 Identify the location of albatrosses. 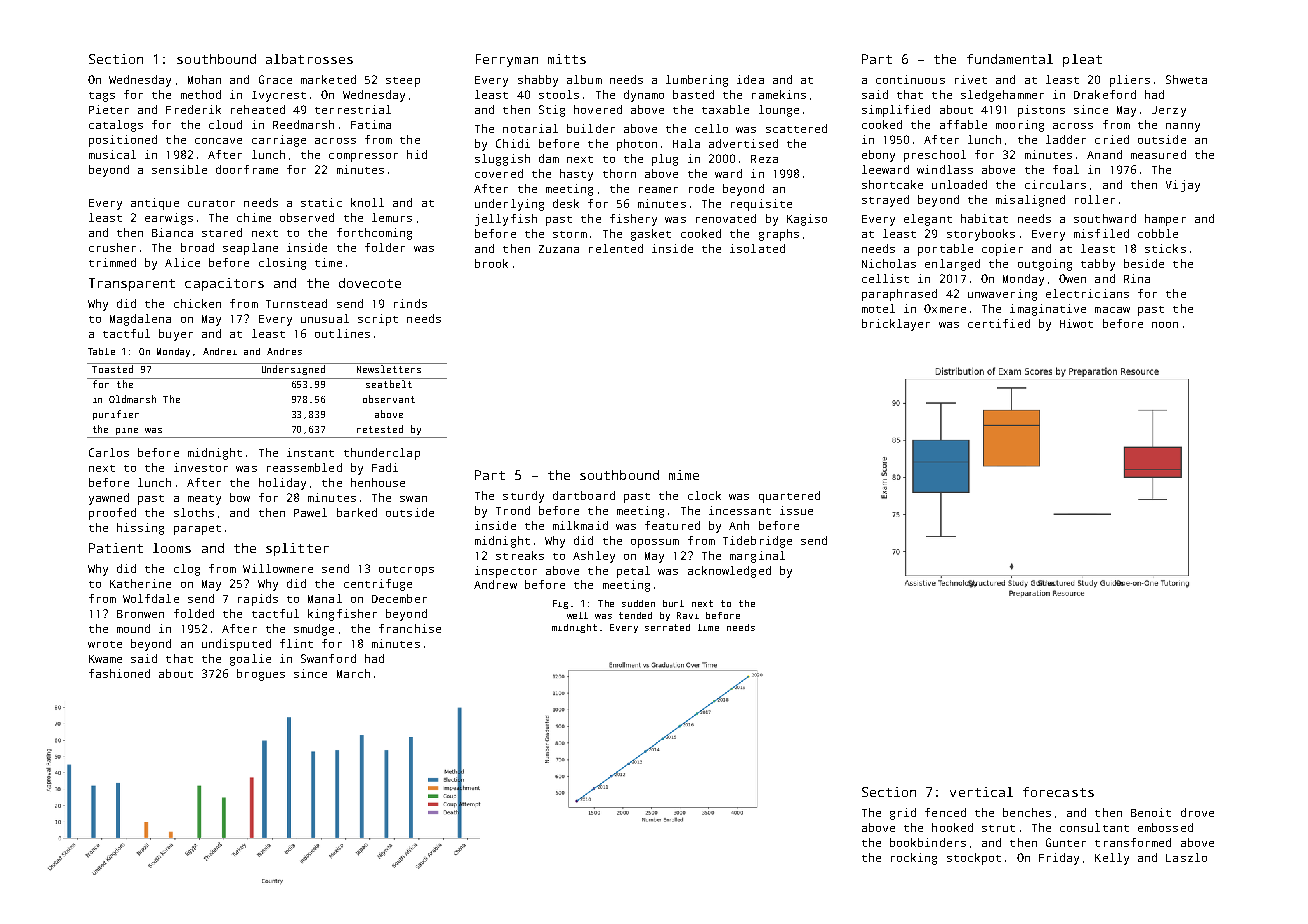
(309, 59).
